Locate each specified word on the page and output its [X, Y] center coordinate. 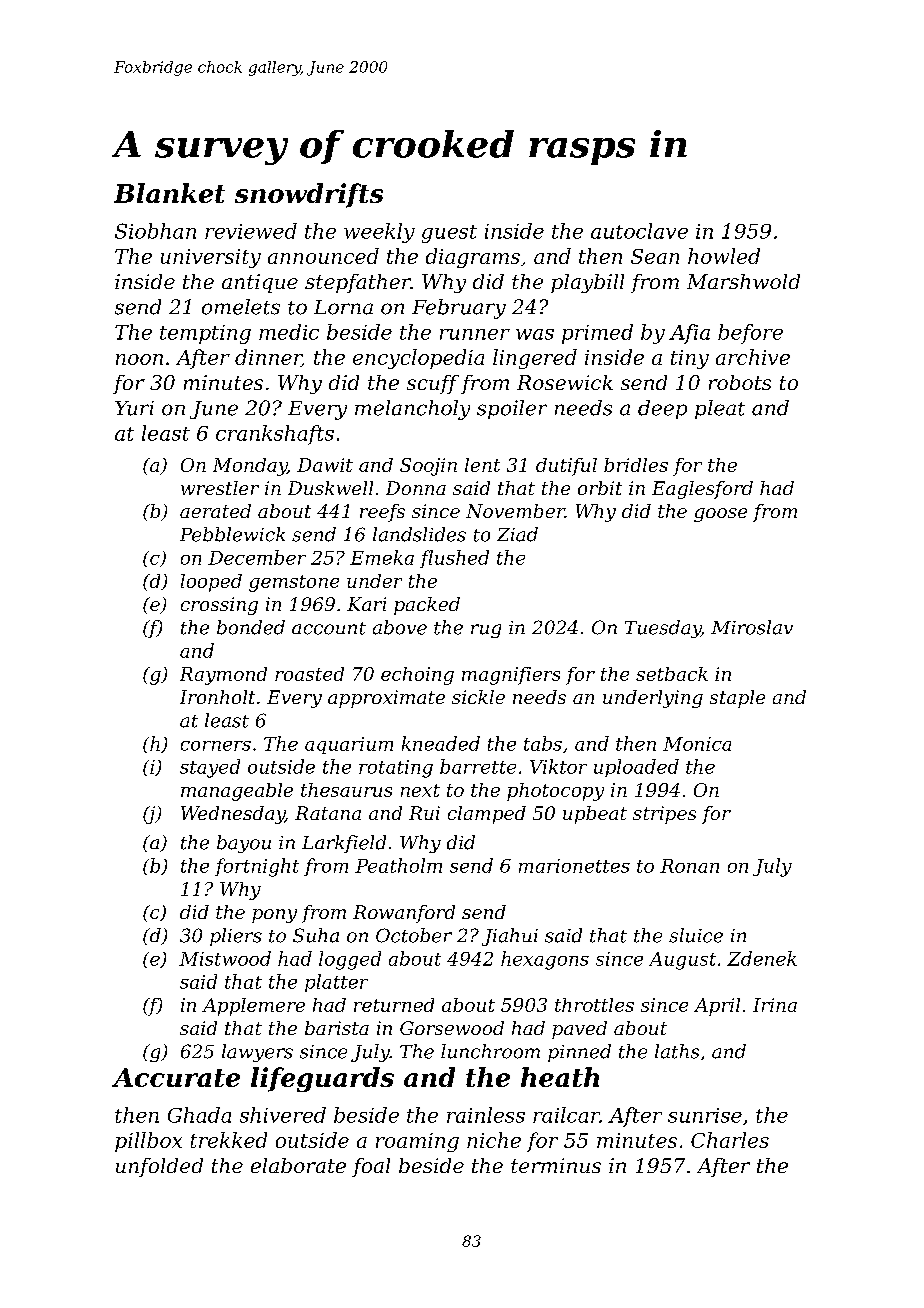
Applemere [253, 1007]
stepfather [358, 283]
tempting [205, 334]
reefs [382, 513]
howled [724, 256]
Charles [730, 1140]
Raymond [223, 676]
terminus [556, 1165]
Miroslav [752, 627]
